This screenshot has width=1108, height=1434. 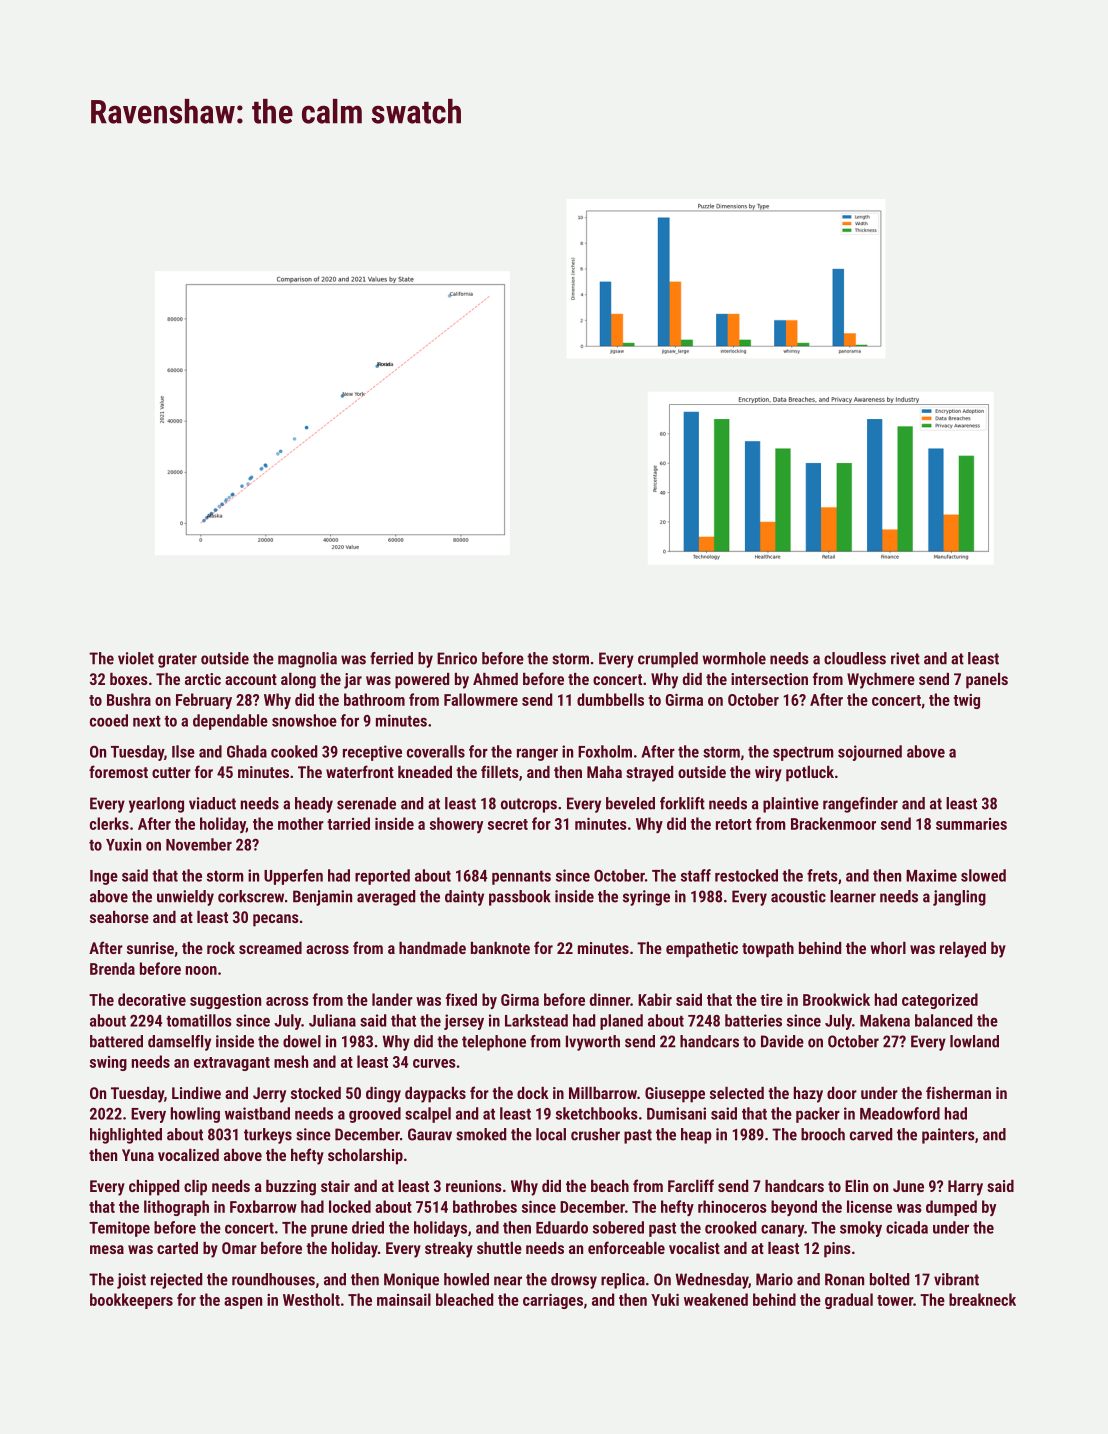 What do you see at coordinates (432, 948) in the screenshot?
I see `handmade` at bounding box center [432, 948].
